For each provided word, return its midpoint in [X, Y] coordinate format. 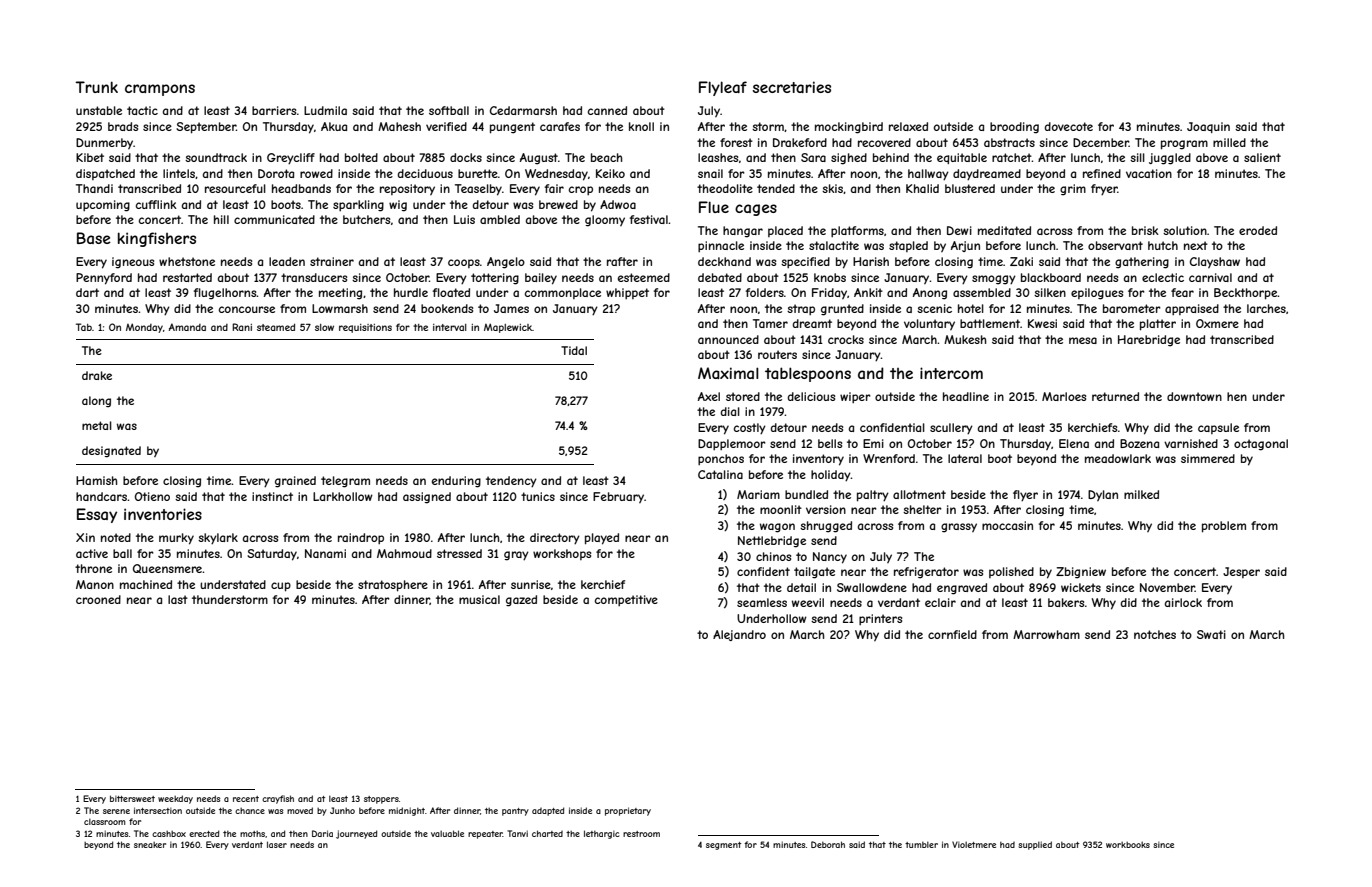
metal [97, 425]
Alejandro [739, 635]
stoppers [381, 800]
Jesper [1241, 572]
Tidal [574, 350]
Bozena [1139, 443]
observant [1115, 245]
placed [785, 231]
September [206, 128]
